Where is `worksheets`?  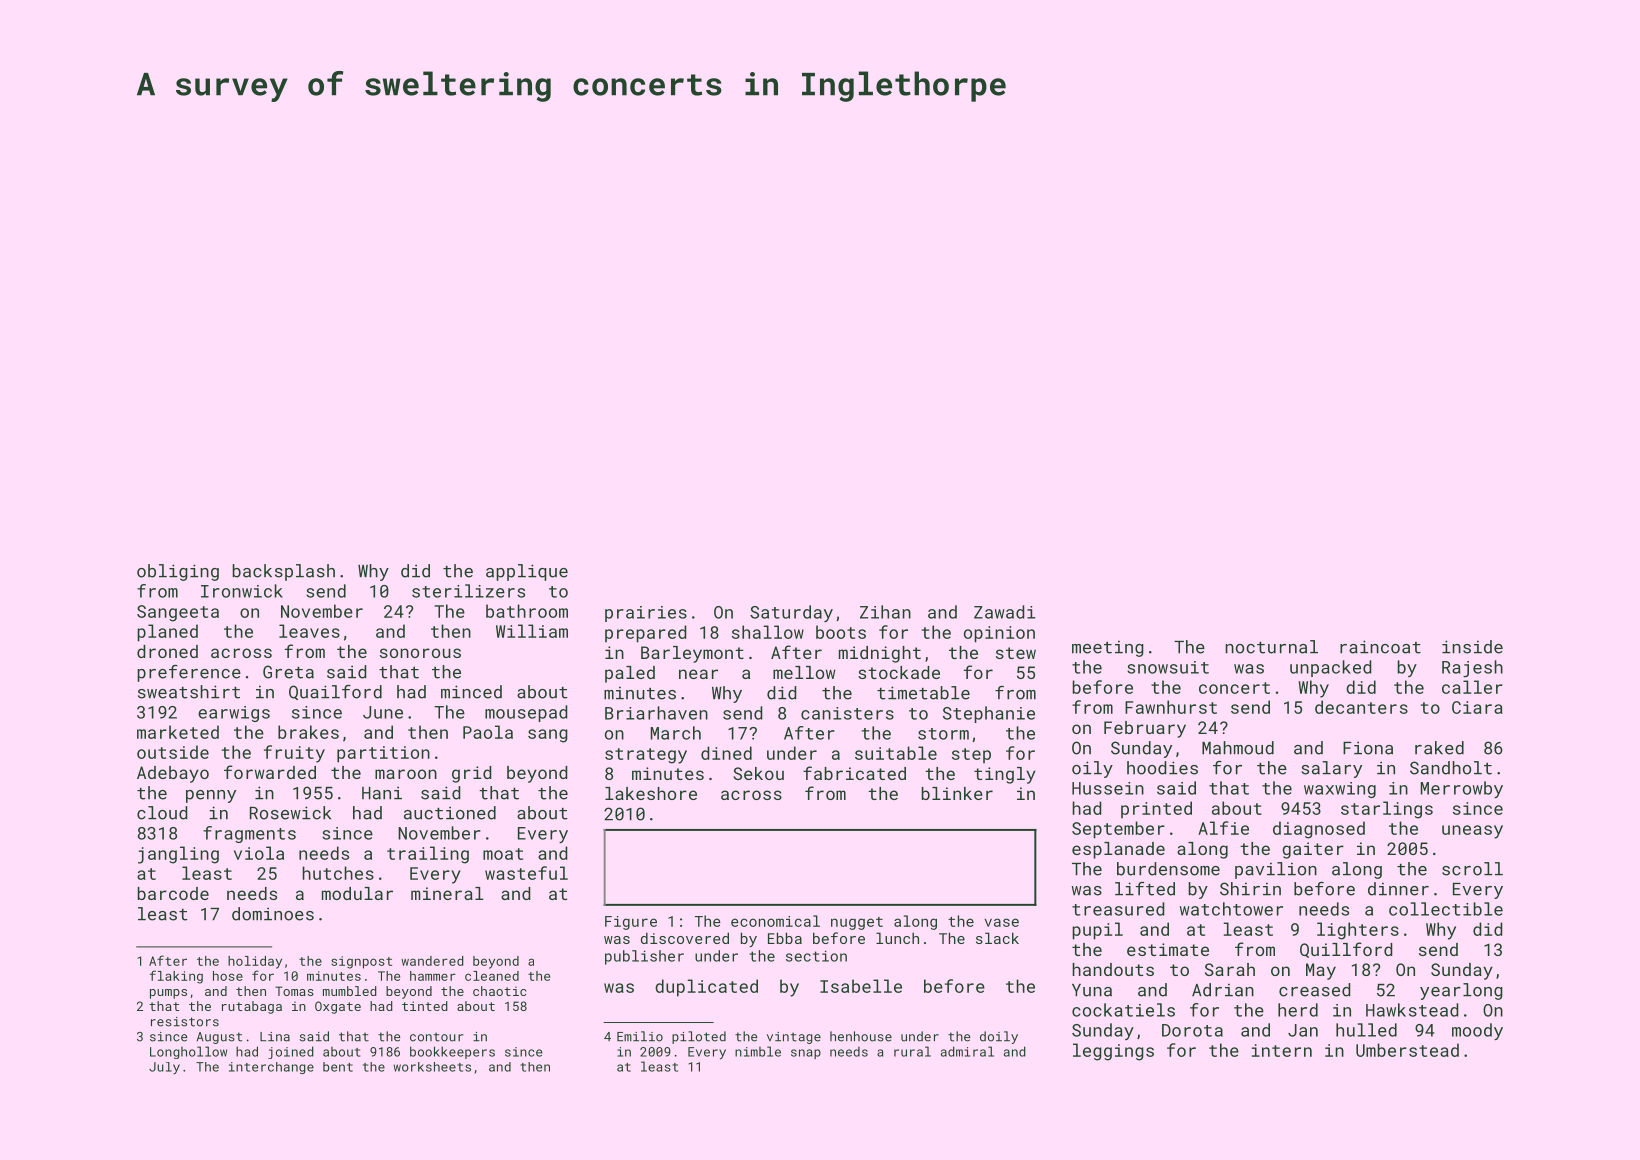 worksheets is located at coordinates (432, 1067).
